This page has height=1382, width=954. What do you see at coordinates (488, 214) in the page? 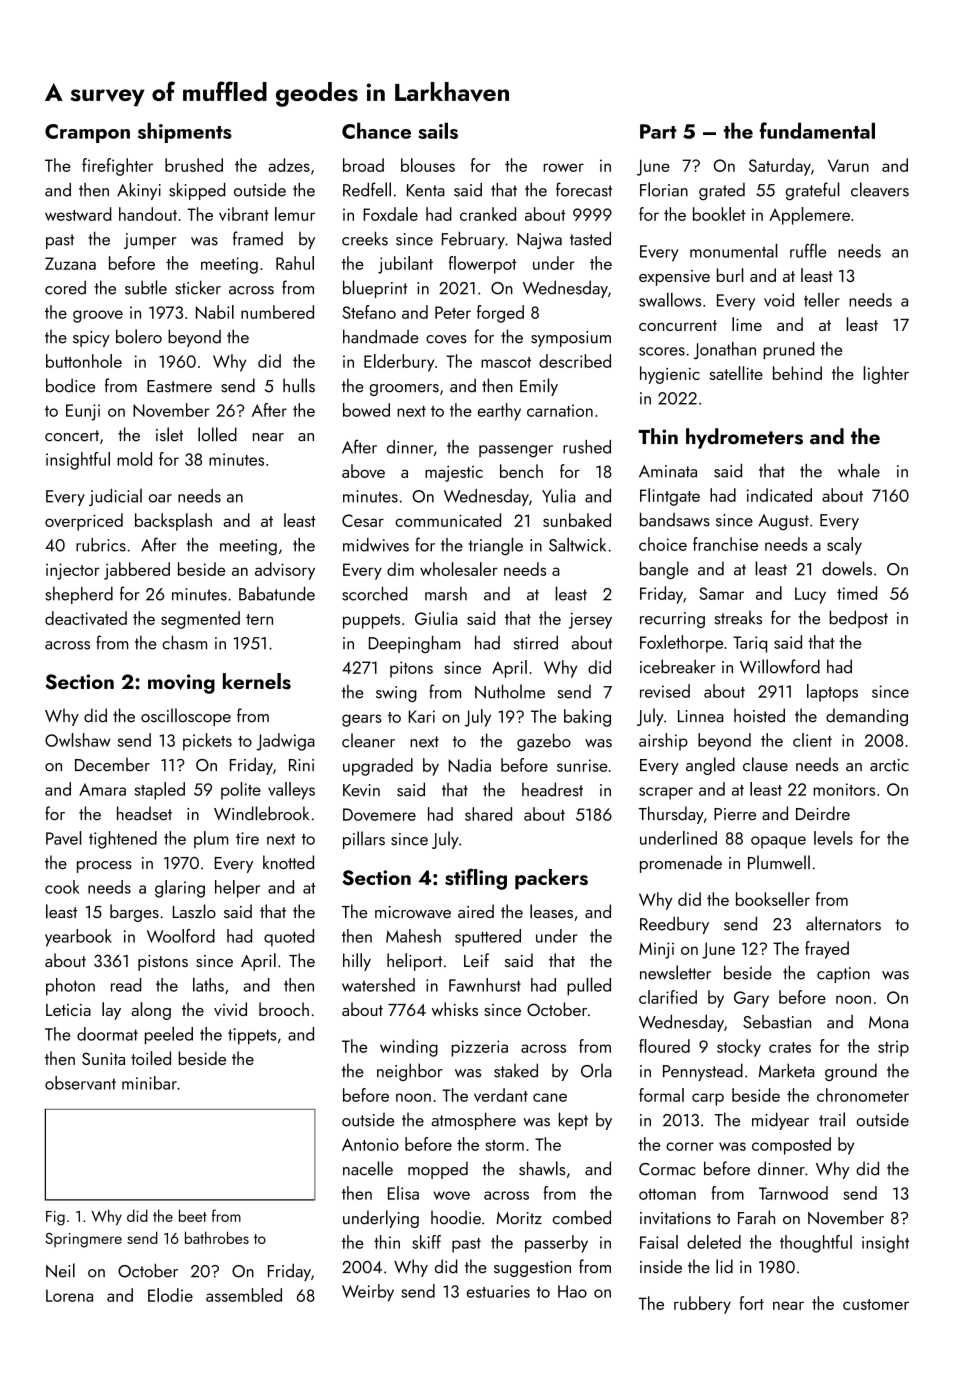
I see `cranked` at bounding box center [488, 214].
